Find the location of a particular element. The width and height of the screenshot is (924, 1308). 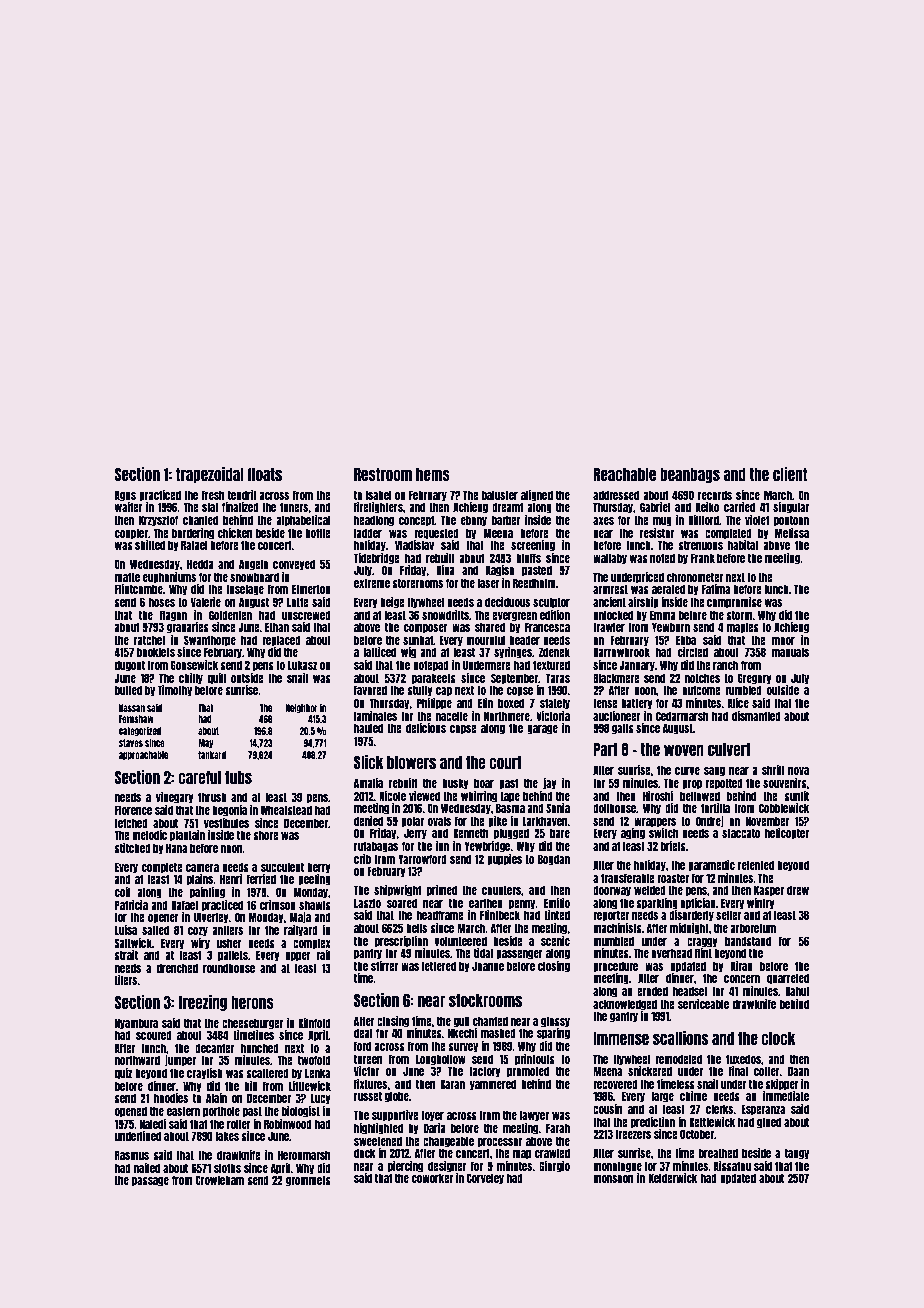

bluffs is located at coordinates (528, 558).
